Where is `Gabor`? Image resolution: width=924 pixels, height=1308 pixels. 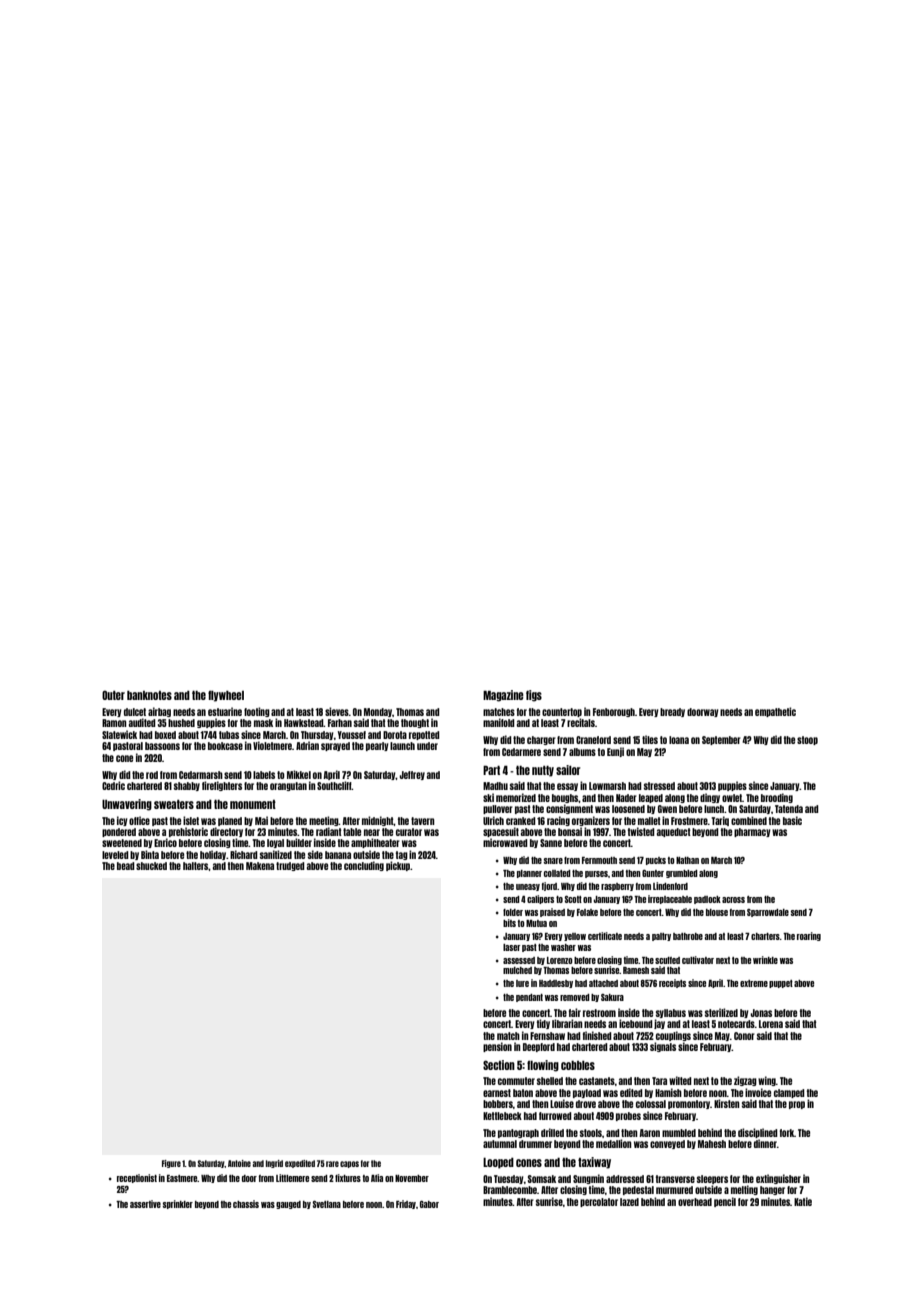
Gabor is located at coordinates (429, 1204).
